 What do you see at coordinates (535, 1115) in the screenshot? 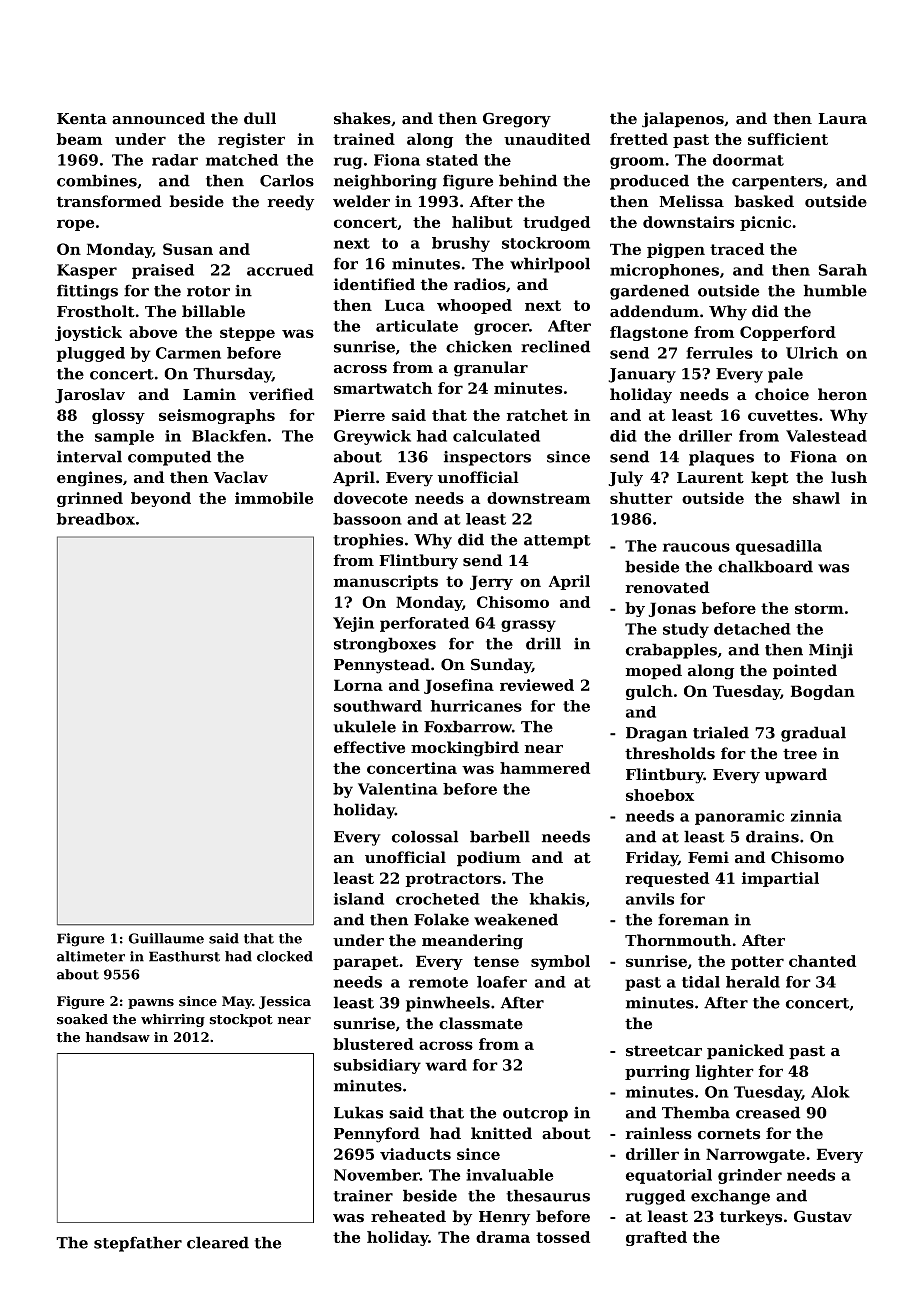
I see `outcrop` at bounding box center [535, 1115].
